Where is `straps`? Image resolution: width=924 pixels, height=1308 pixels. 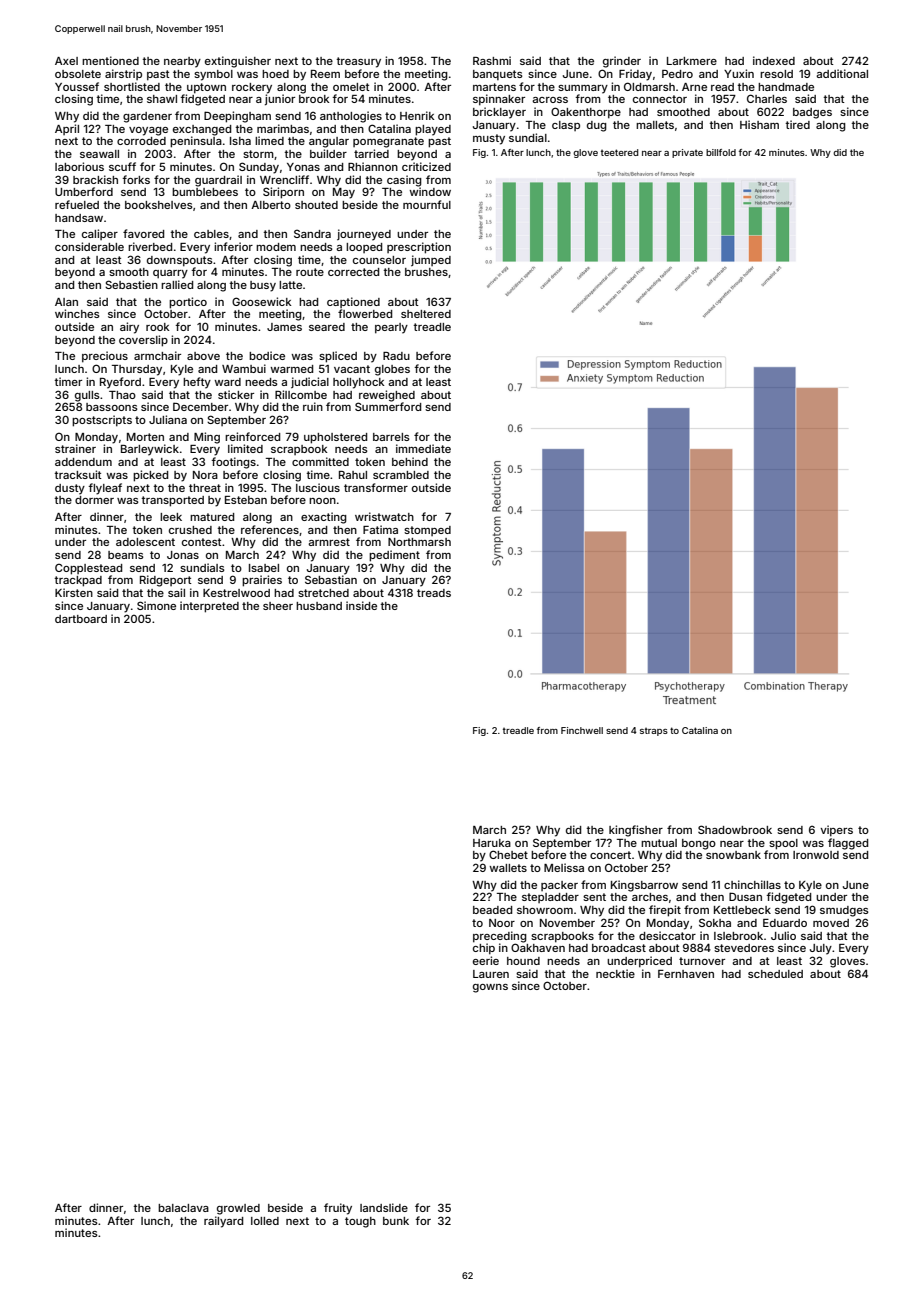
straps is located at coordinates (654, 732).
